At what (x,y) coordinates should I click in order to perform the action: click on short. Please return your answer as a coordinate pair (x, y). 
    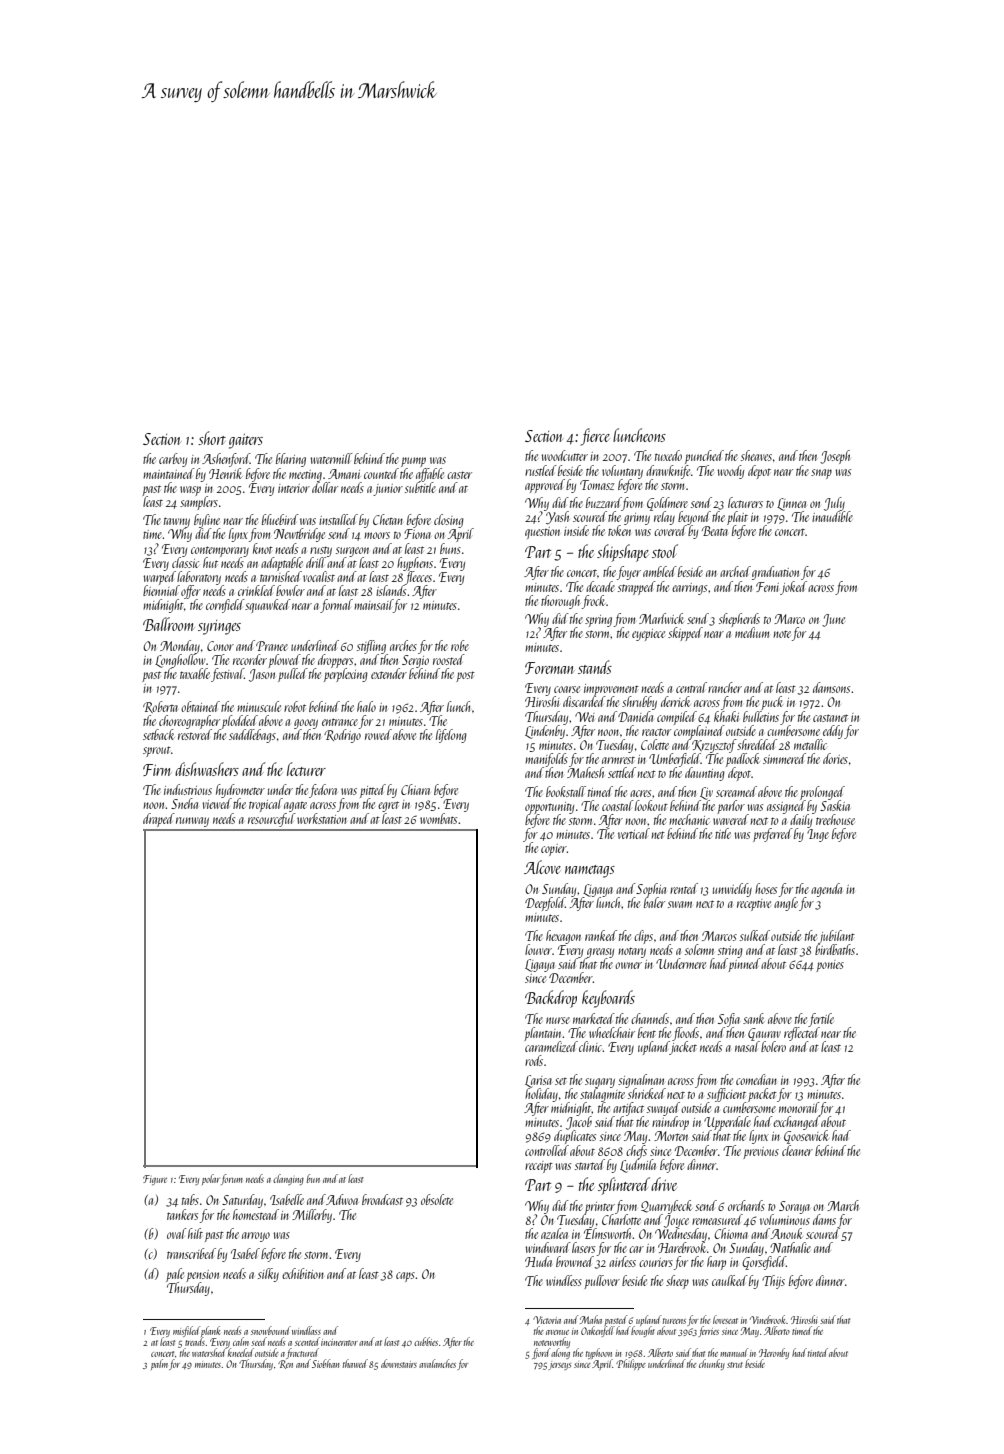
    Looking at the image, I should click on (212, 438).
